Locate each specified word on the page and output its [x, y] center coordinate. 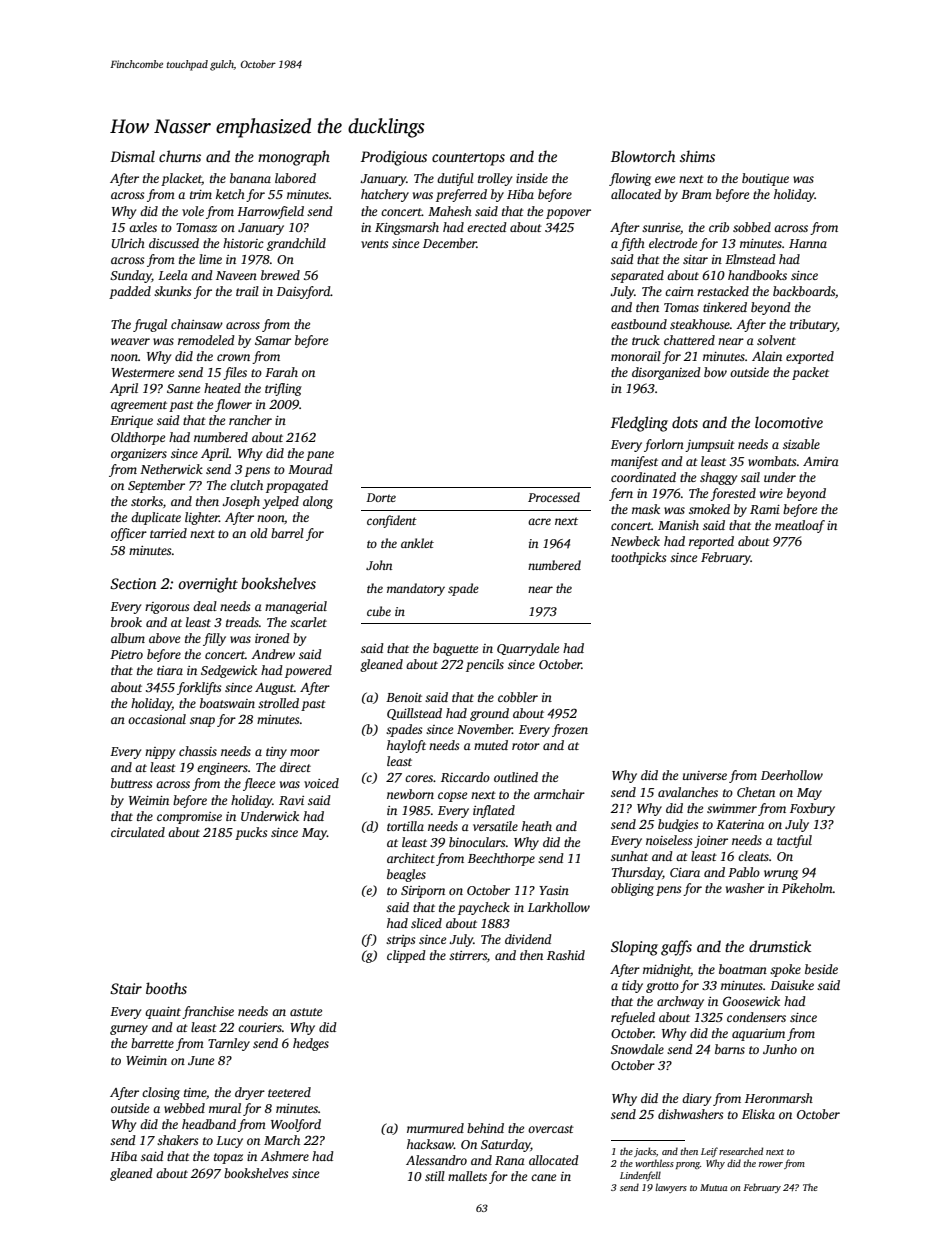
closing [161, 1093]
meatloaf [800, 526]
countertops [468, 159]
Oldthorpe [138, 438]
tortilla [405, 826]
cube [379, 611]
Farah [281, 372]
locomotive [789, 422]
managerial [296, 607]
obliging [632, 889]
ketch [230, 194]
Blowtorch [643, 156]
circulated [138, 832]
